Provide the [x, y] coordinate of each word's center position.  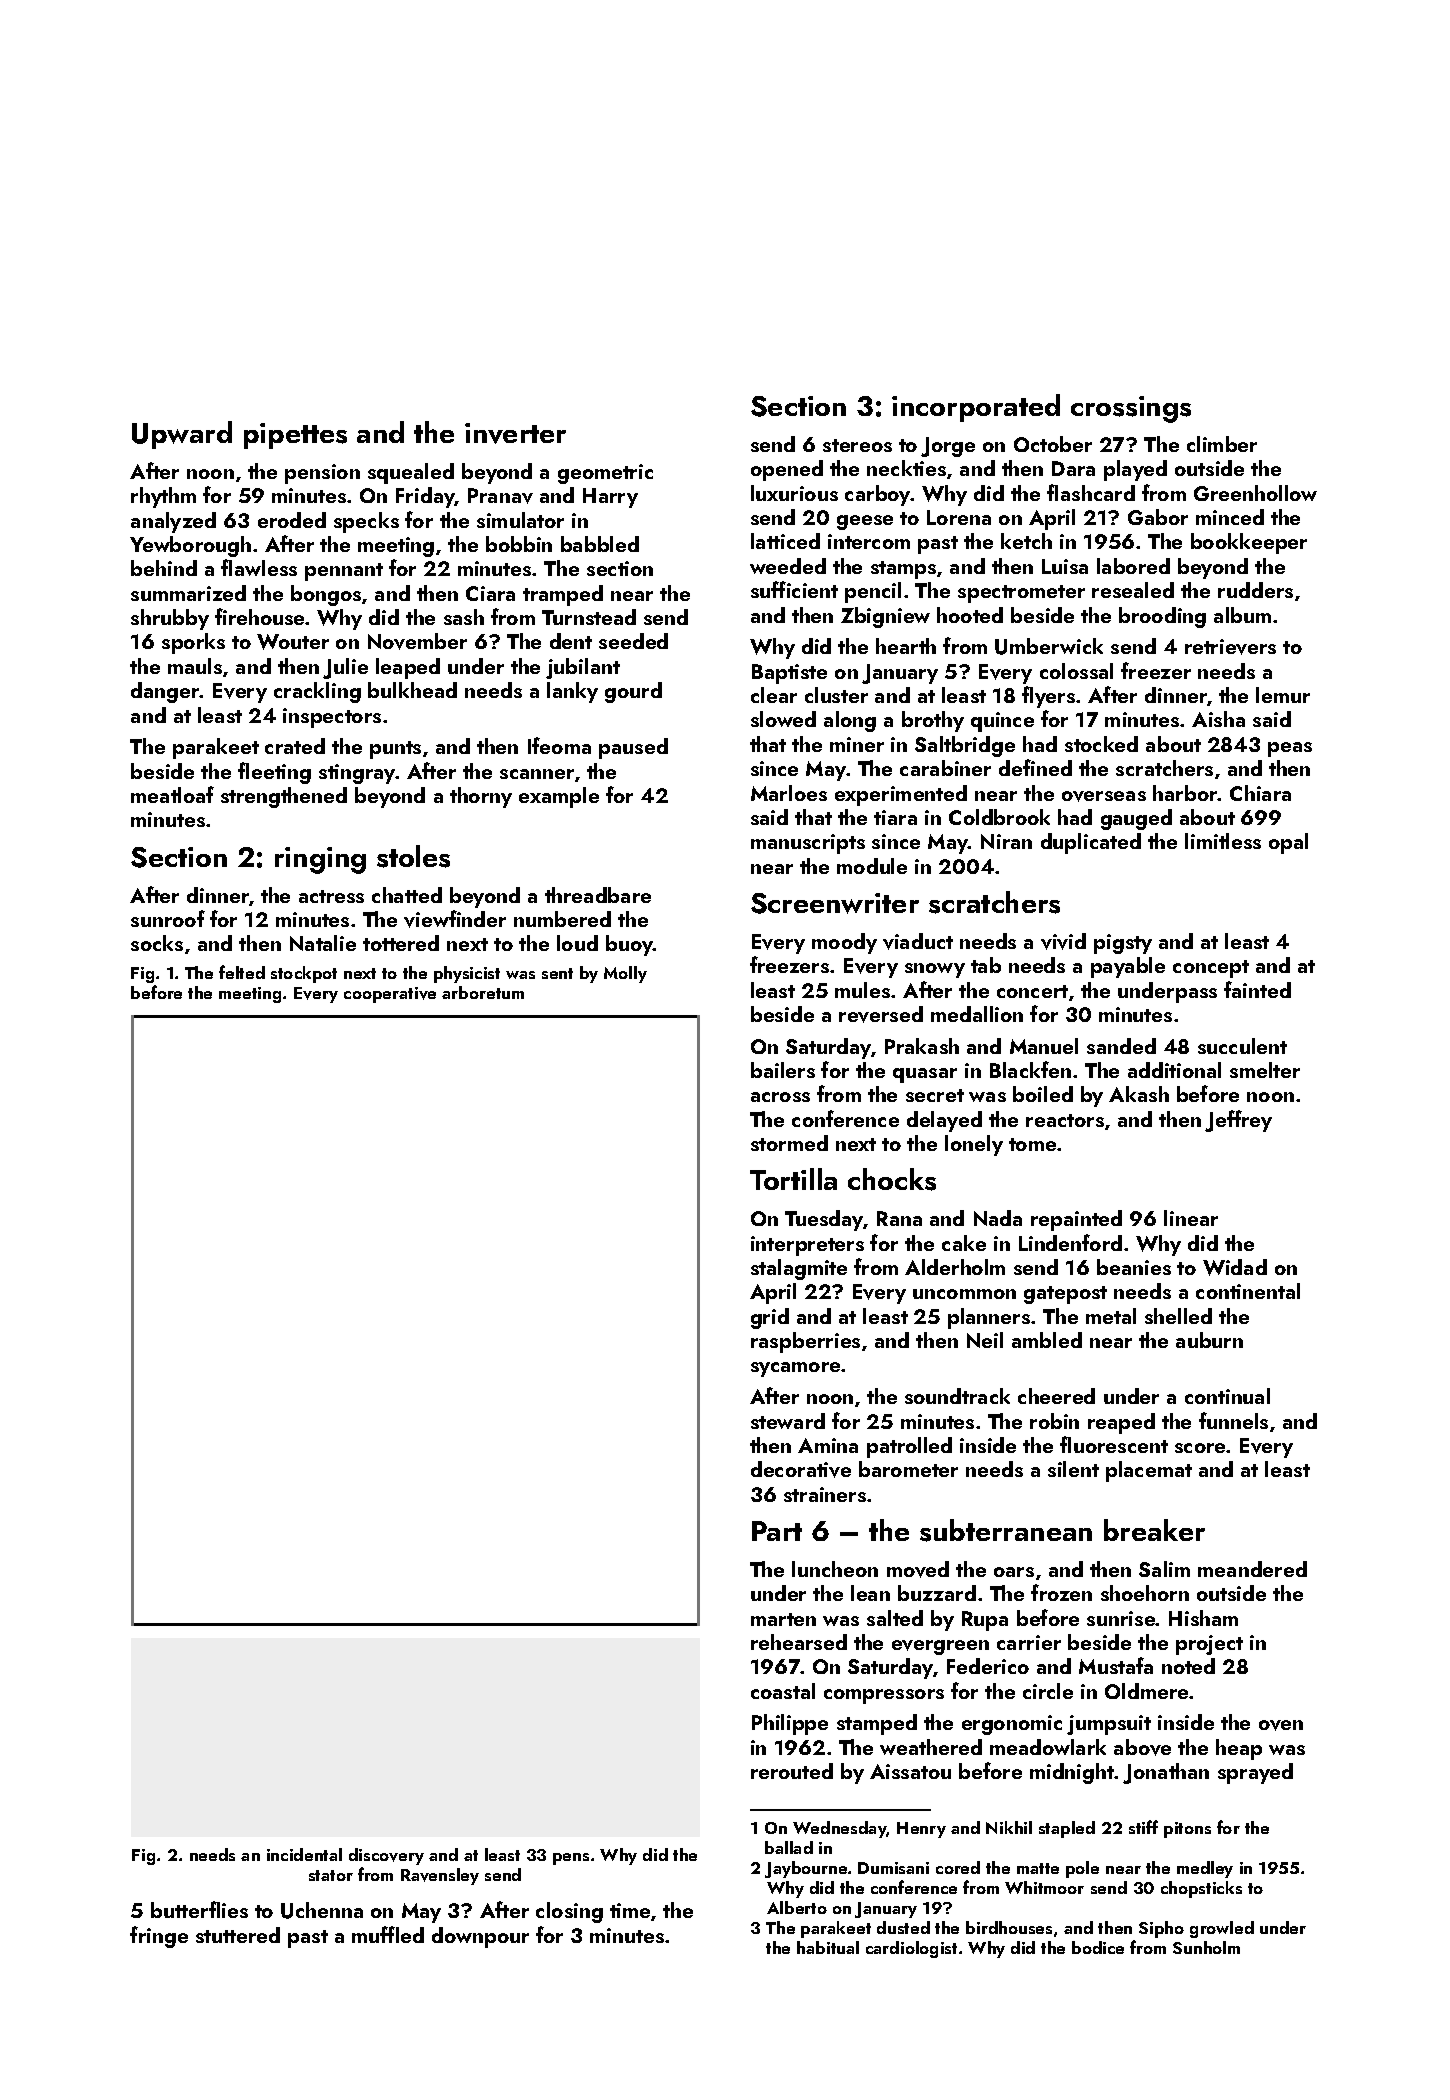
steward [788, 1421]
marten [783, 1619]
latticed [785, 541]
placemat [1149, 1471]
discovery [386, 1856]
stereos [857, 445]
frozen [1061, 1592]
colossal [1076, 671]
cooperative [390, 995]
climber [1222, 444]
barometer [908, 1469]
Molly [625, 974]
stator [331, 1875]
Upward [182, 435]
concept [1211, 969]
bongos [326, 595]
